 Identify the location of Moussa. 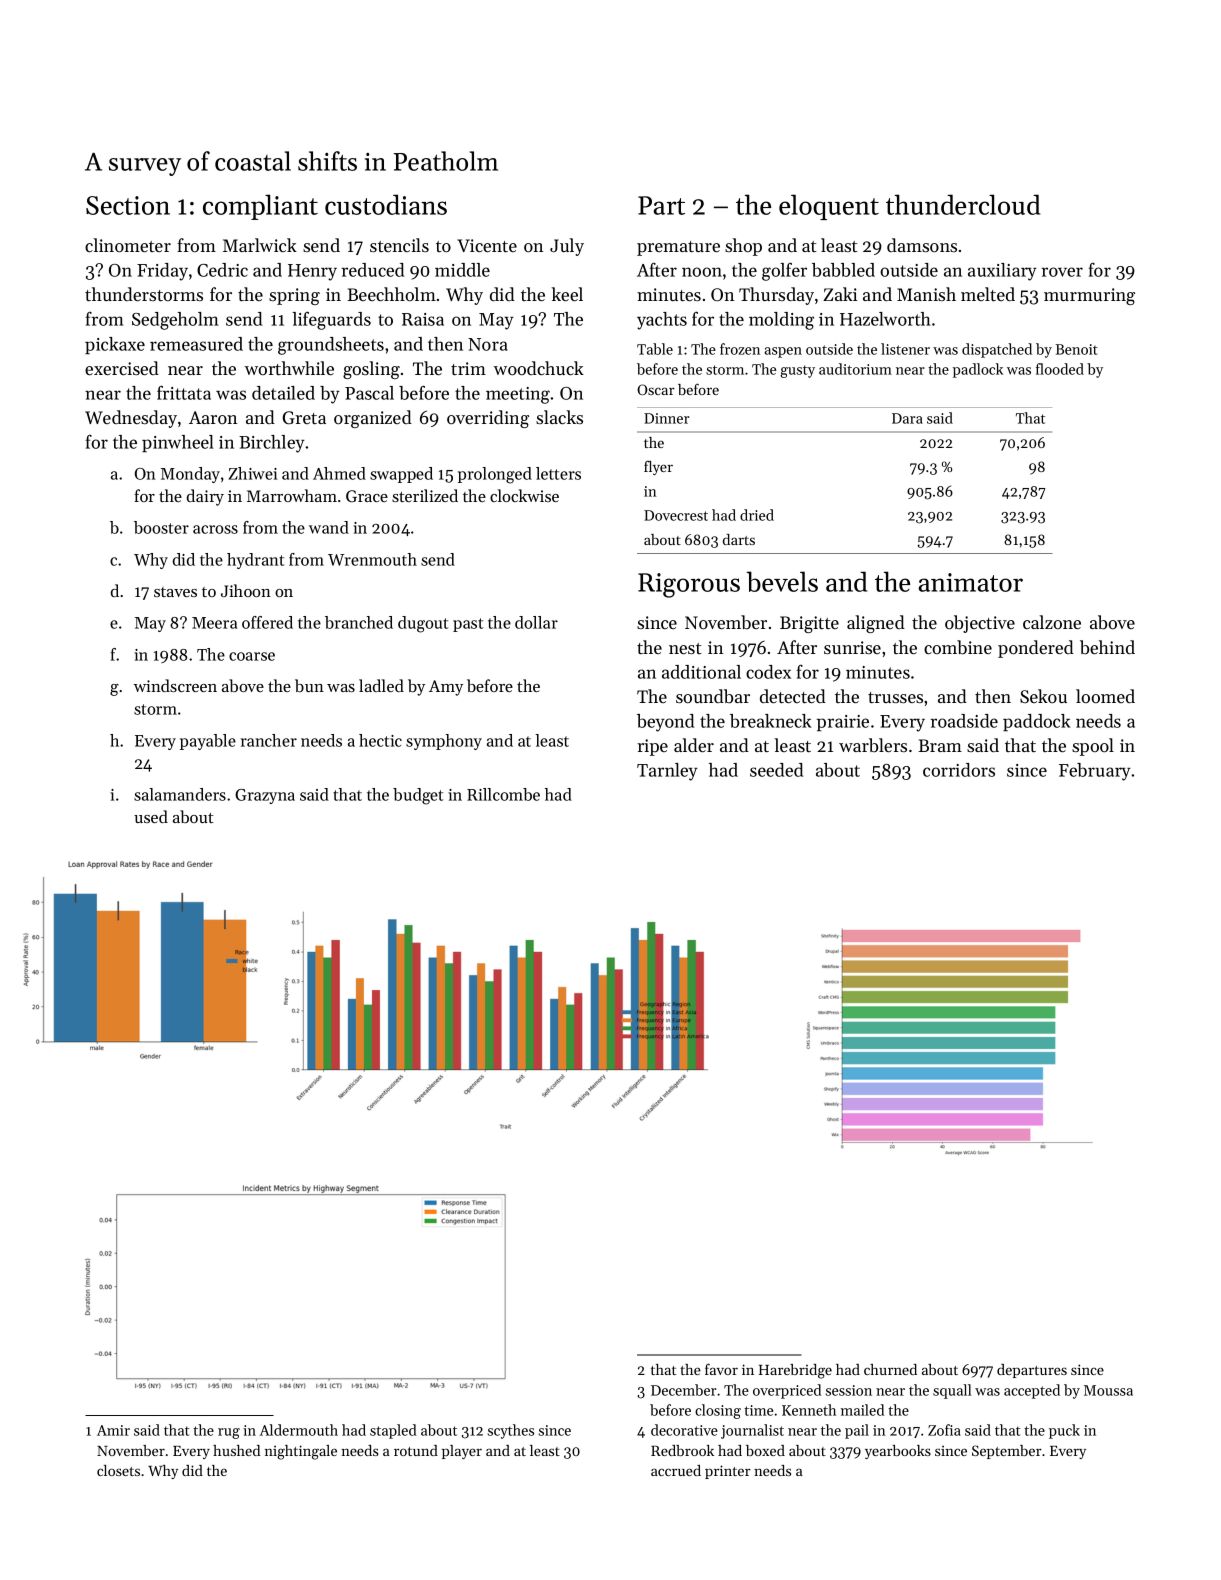
(1108, 1390).
